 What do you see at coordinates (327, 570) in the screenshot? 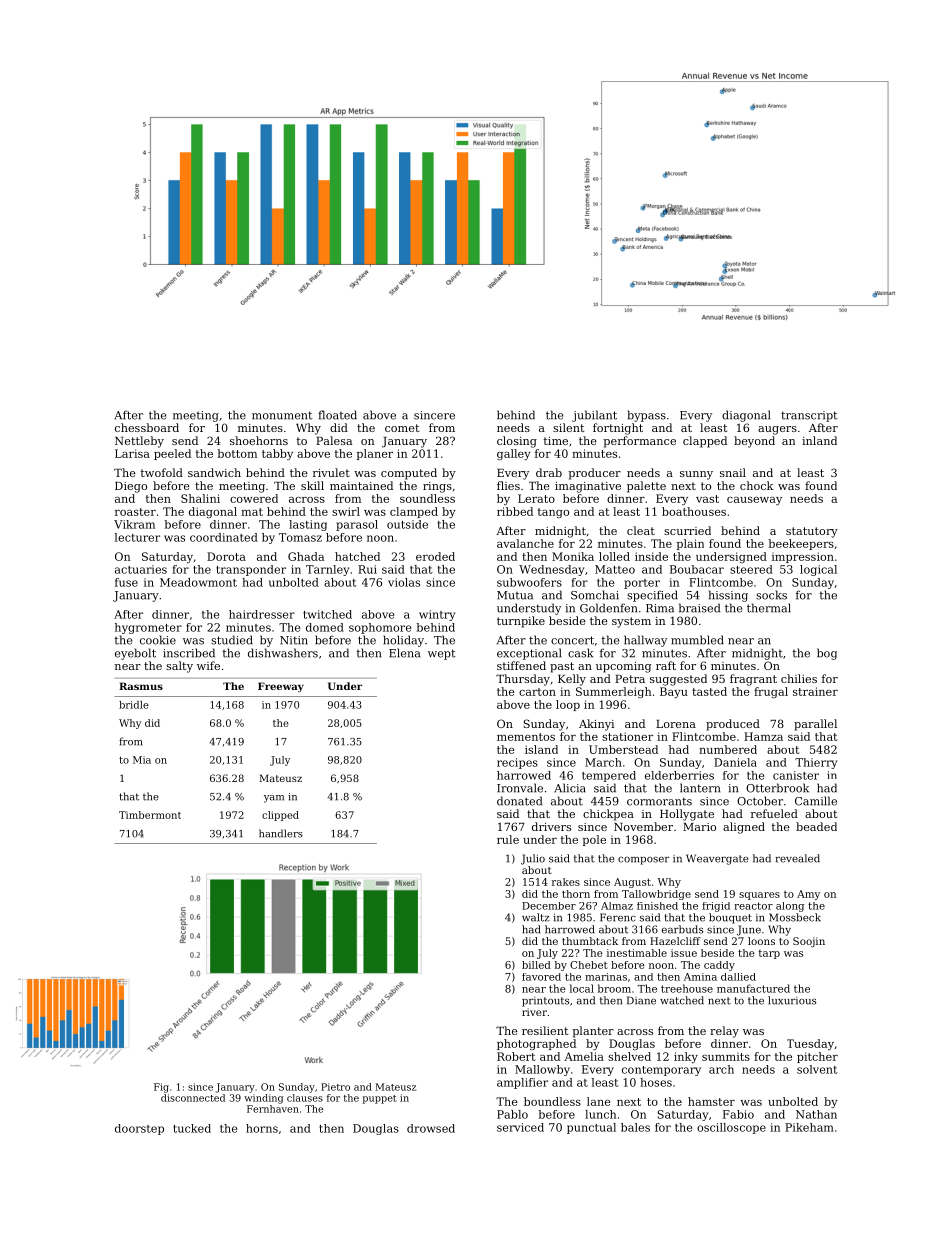
I see `Tarnley` at bounding box center [327, 570].
